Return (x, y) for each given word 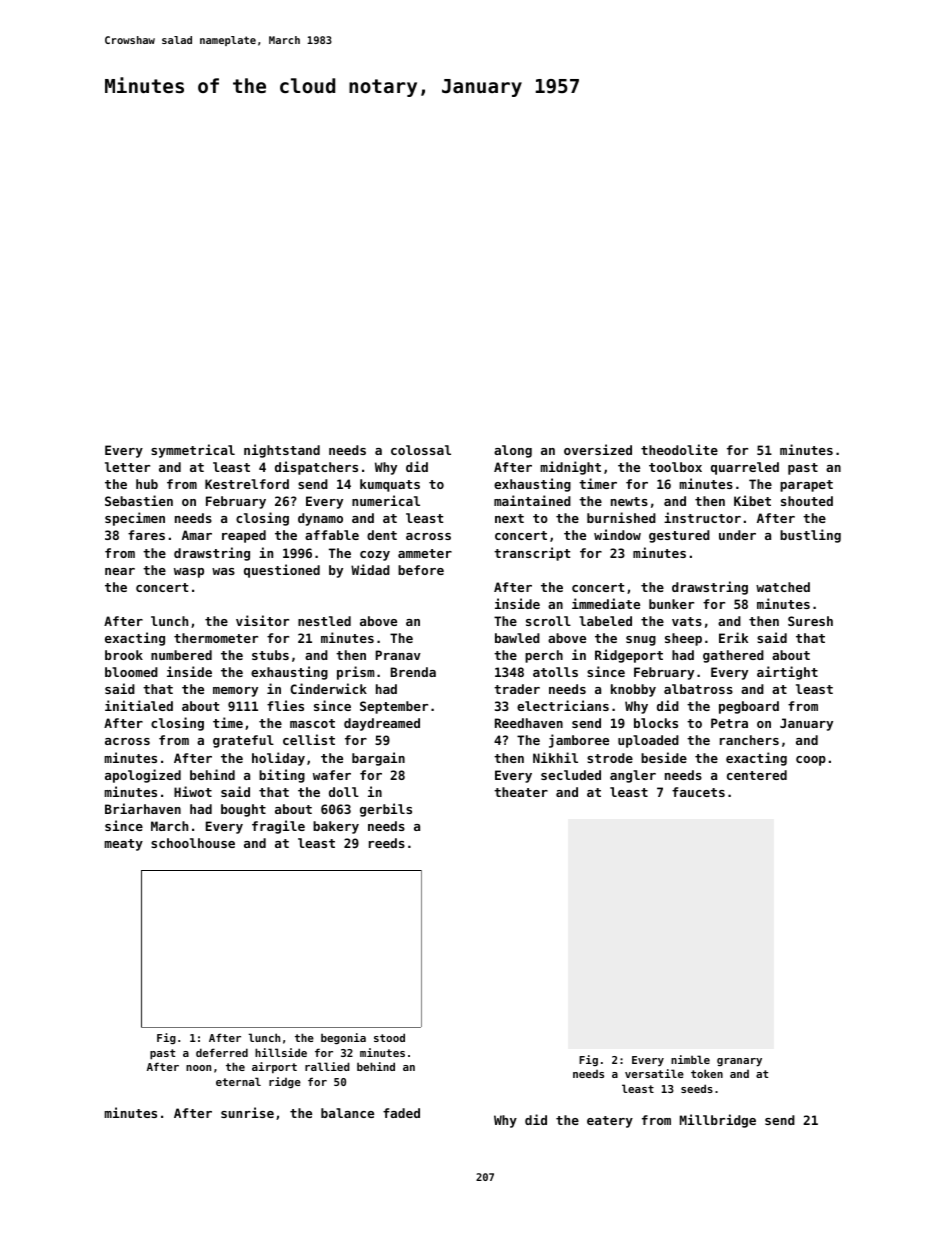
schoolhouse (193, 843)
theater (521, 792)
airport (274, 1067)
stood (389, 1037)
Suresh (810, 621)
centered (757, 775)
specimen (135, 519)
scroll (548, 621)
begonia (343, 1038)
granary (739, 1062)
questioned (282, 571)
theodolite (679, 449)
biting (282, 776)
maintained (532, 500)
